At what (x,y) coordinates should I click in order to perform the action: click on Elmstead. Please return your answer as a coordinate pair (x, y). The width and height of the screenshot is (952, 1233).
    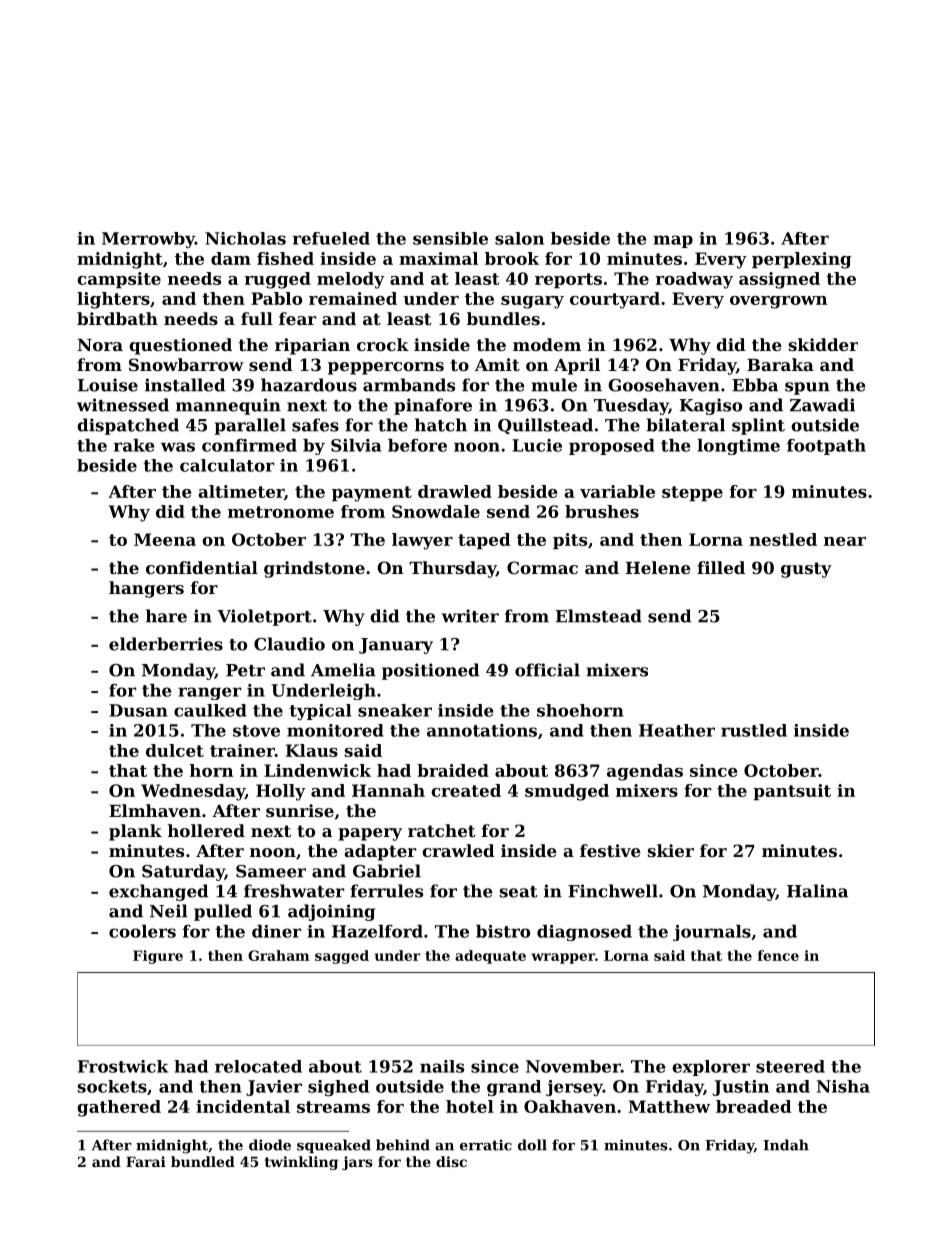
    Looking at the image, I should click on (599, 616).
